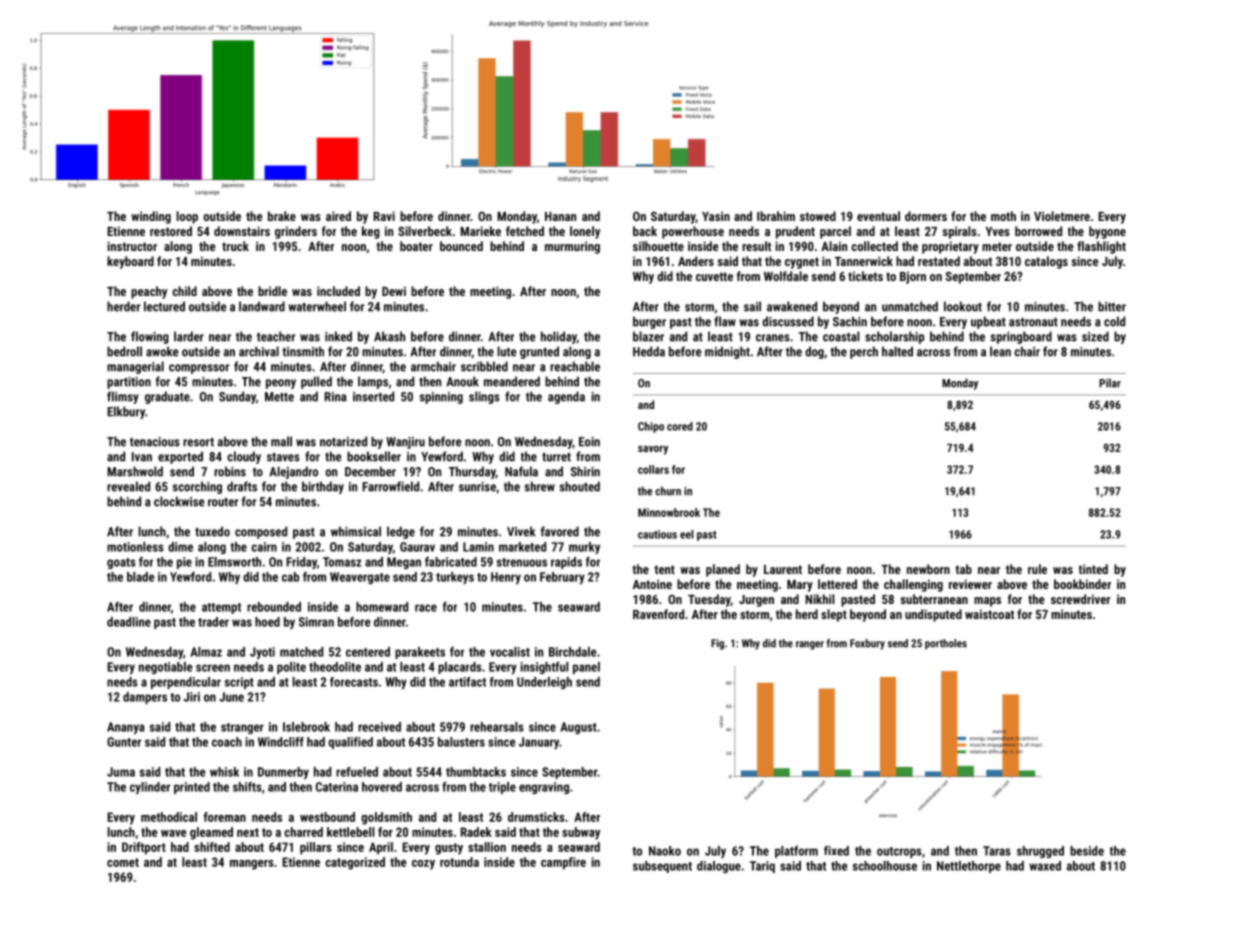 This screenshot has height=952, width=1233. Describe the element at coordinates (680, 426) in the screenshot. I see `cored` at that location.
